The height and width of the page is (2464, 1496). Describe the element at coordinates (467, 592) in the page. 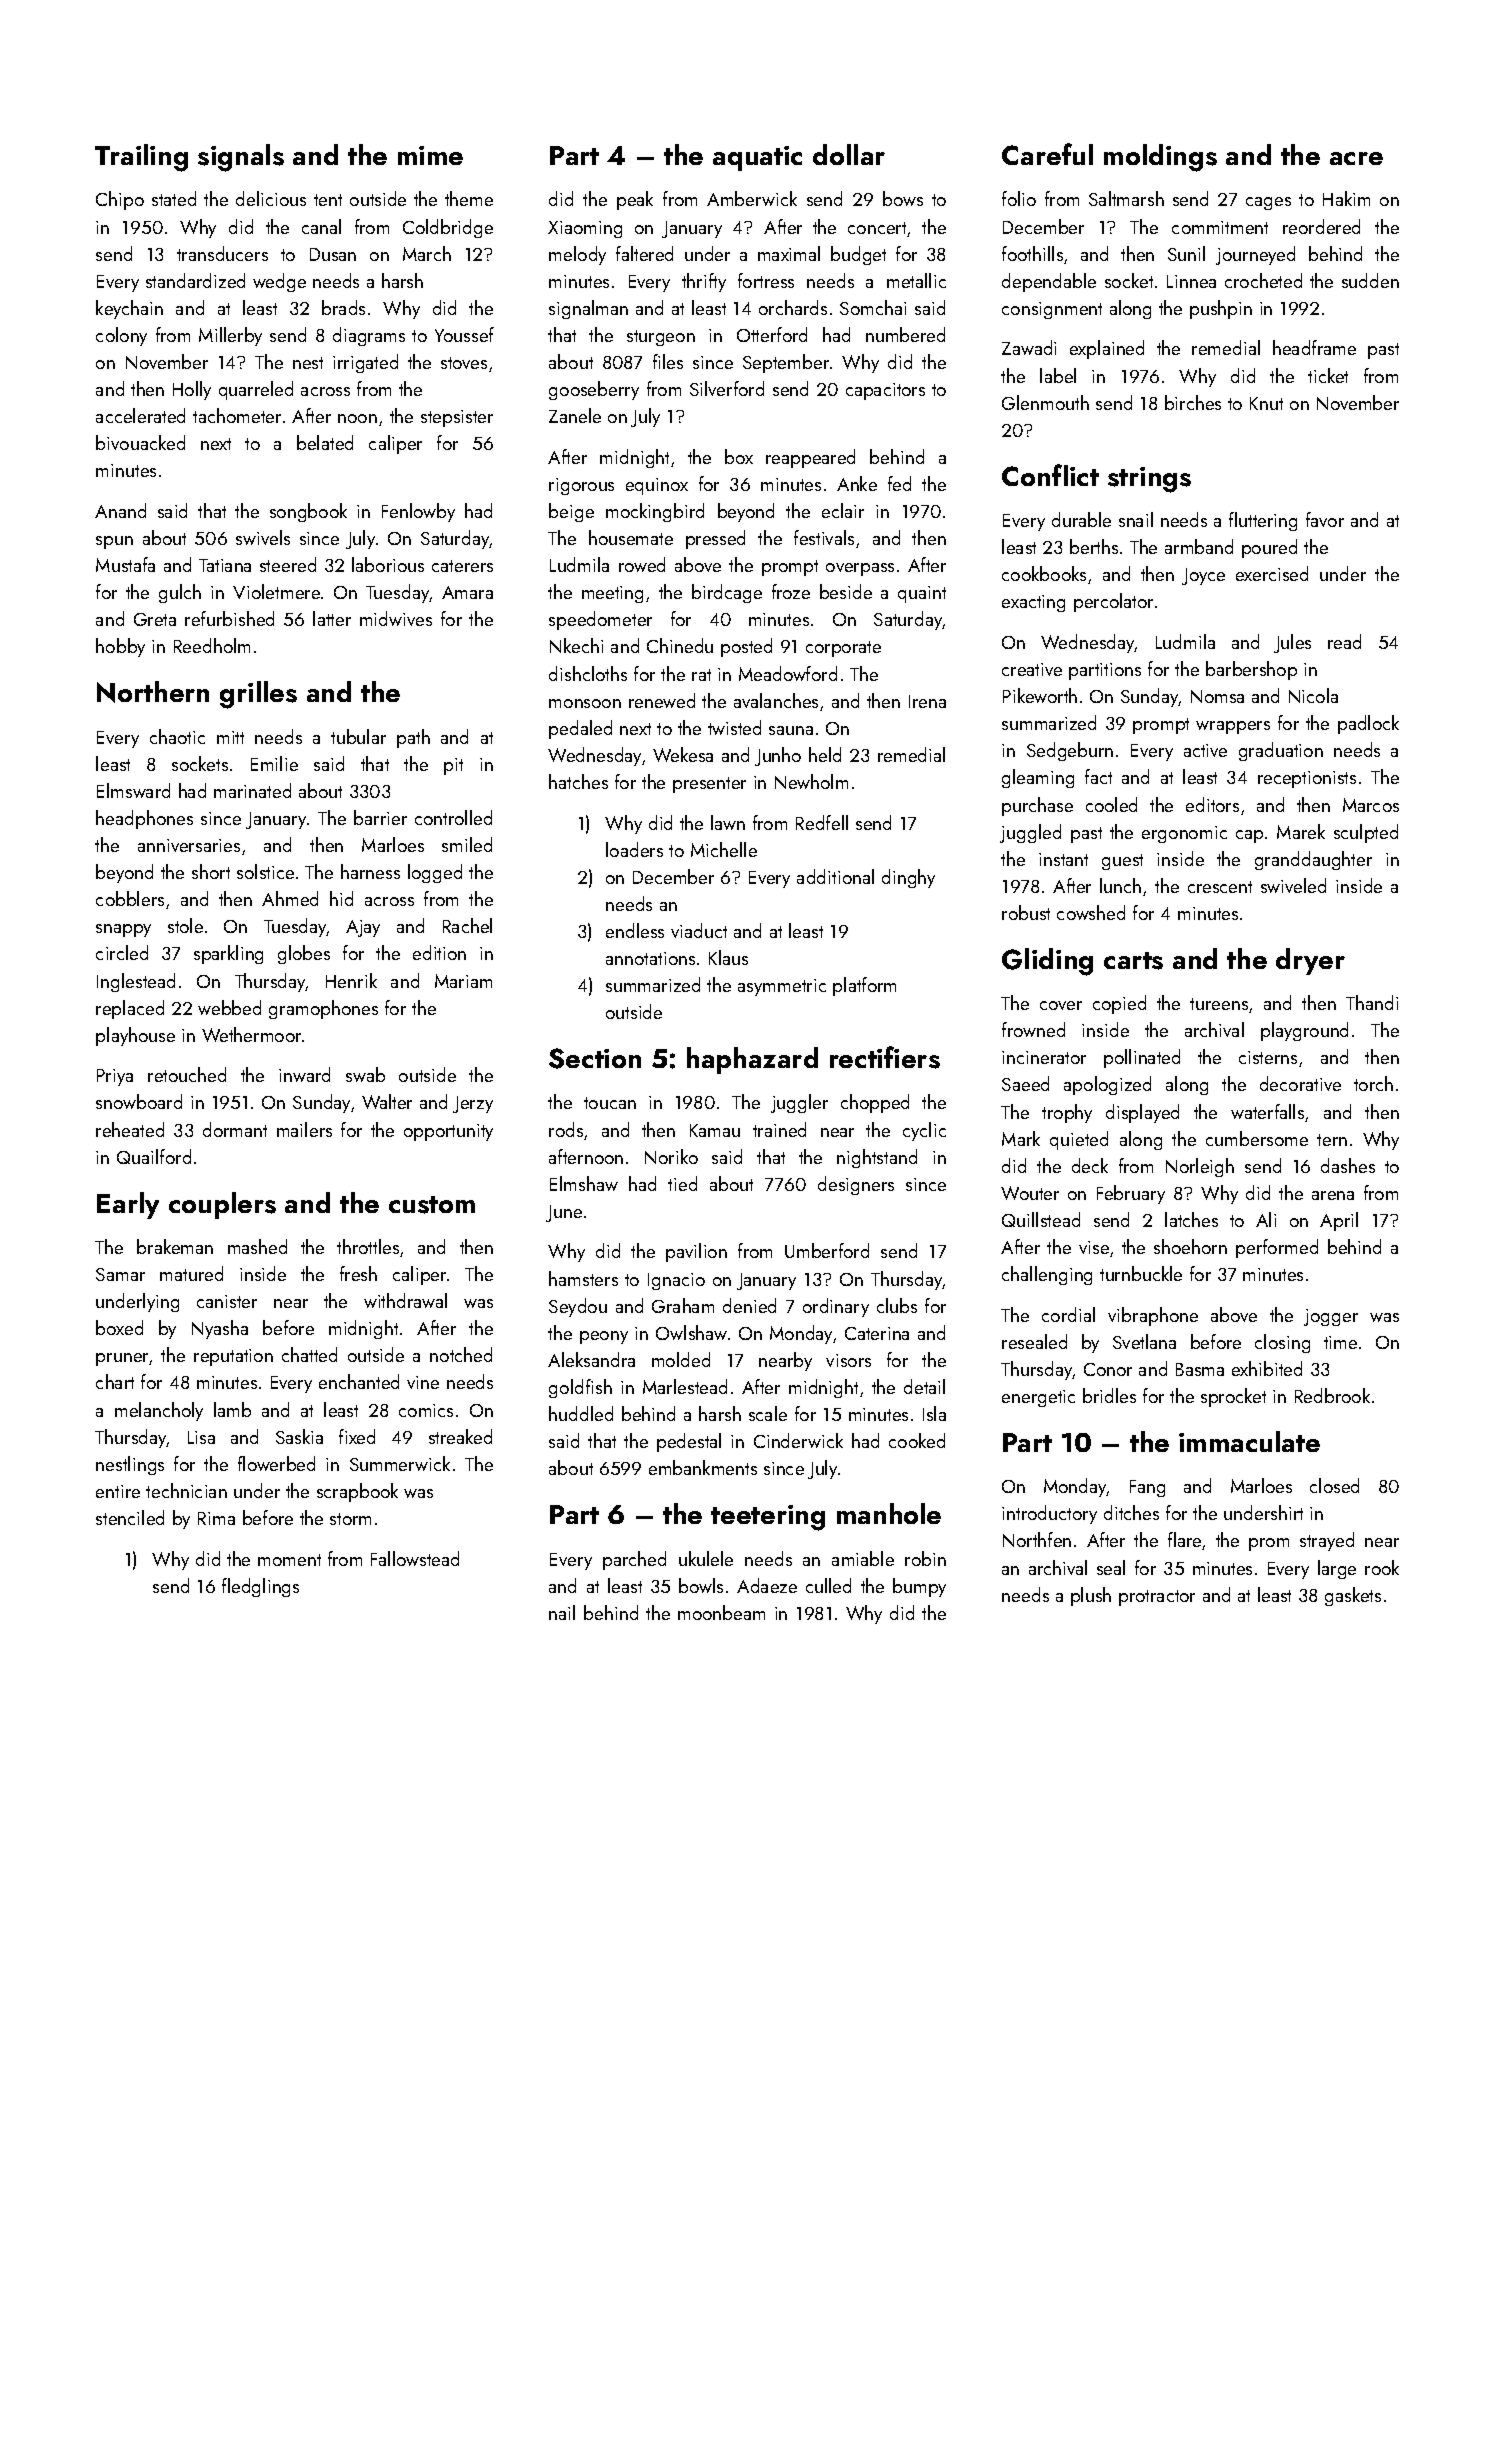

I see `Amara` at that location.
